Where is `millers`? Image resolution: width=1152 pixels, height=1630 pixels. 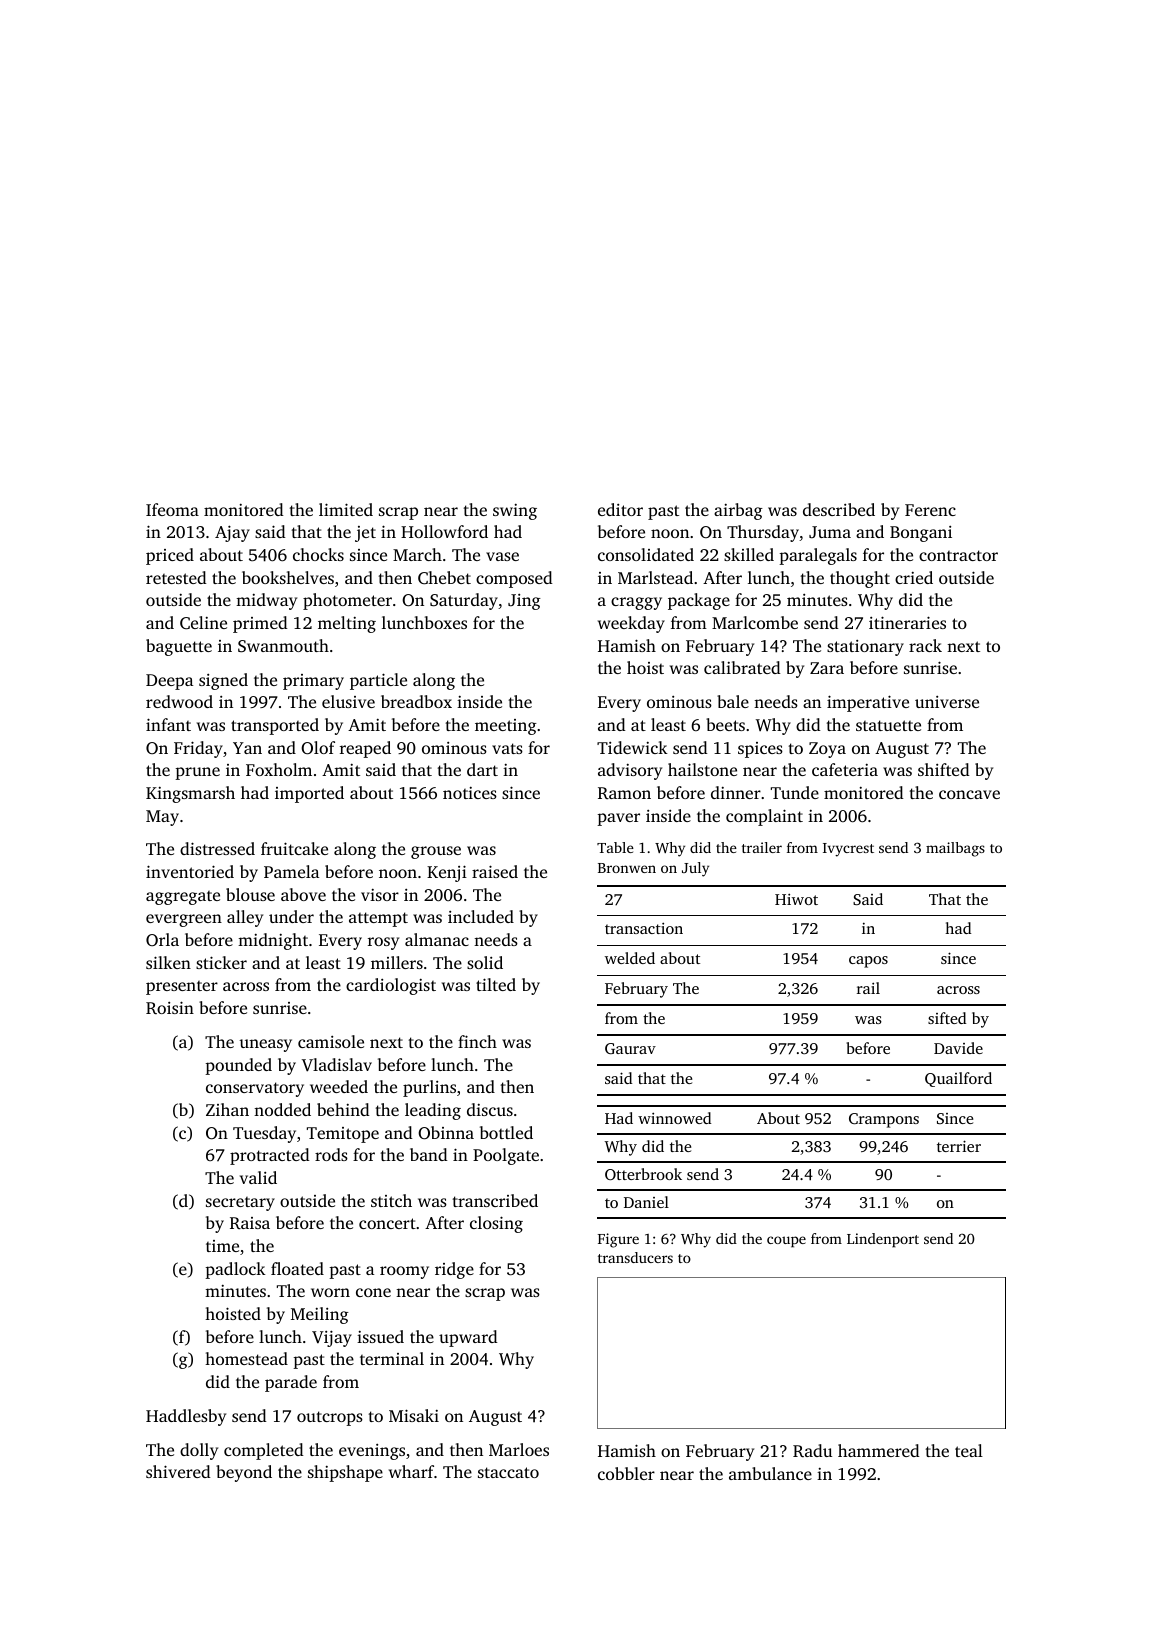 millers is located at coordinates (397, 962).
